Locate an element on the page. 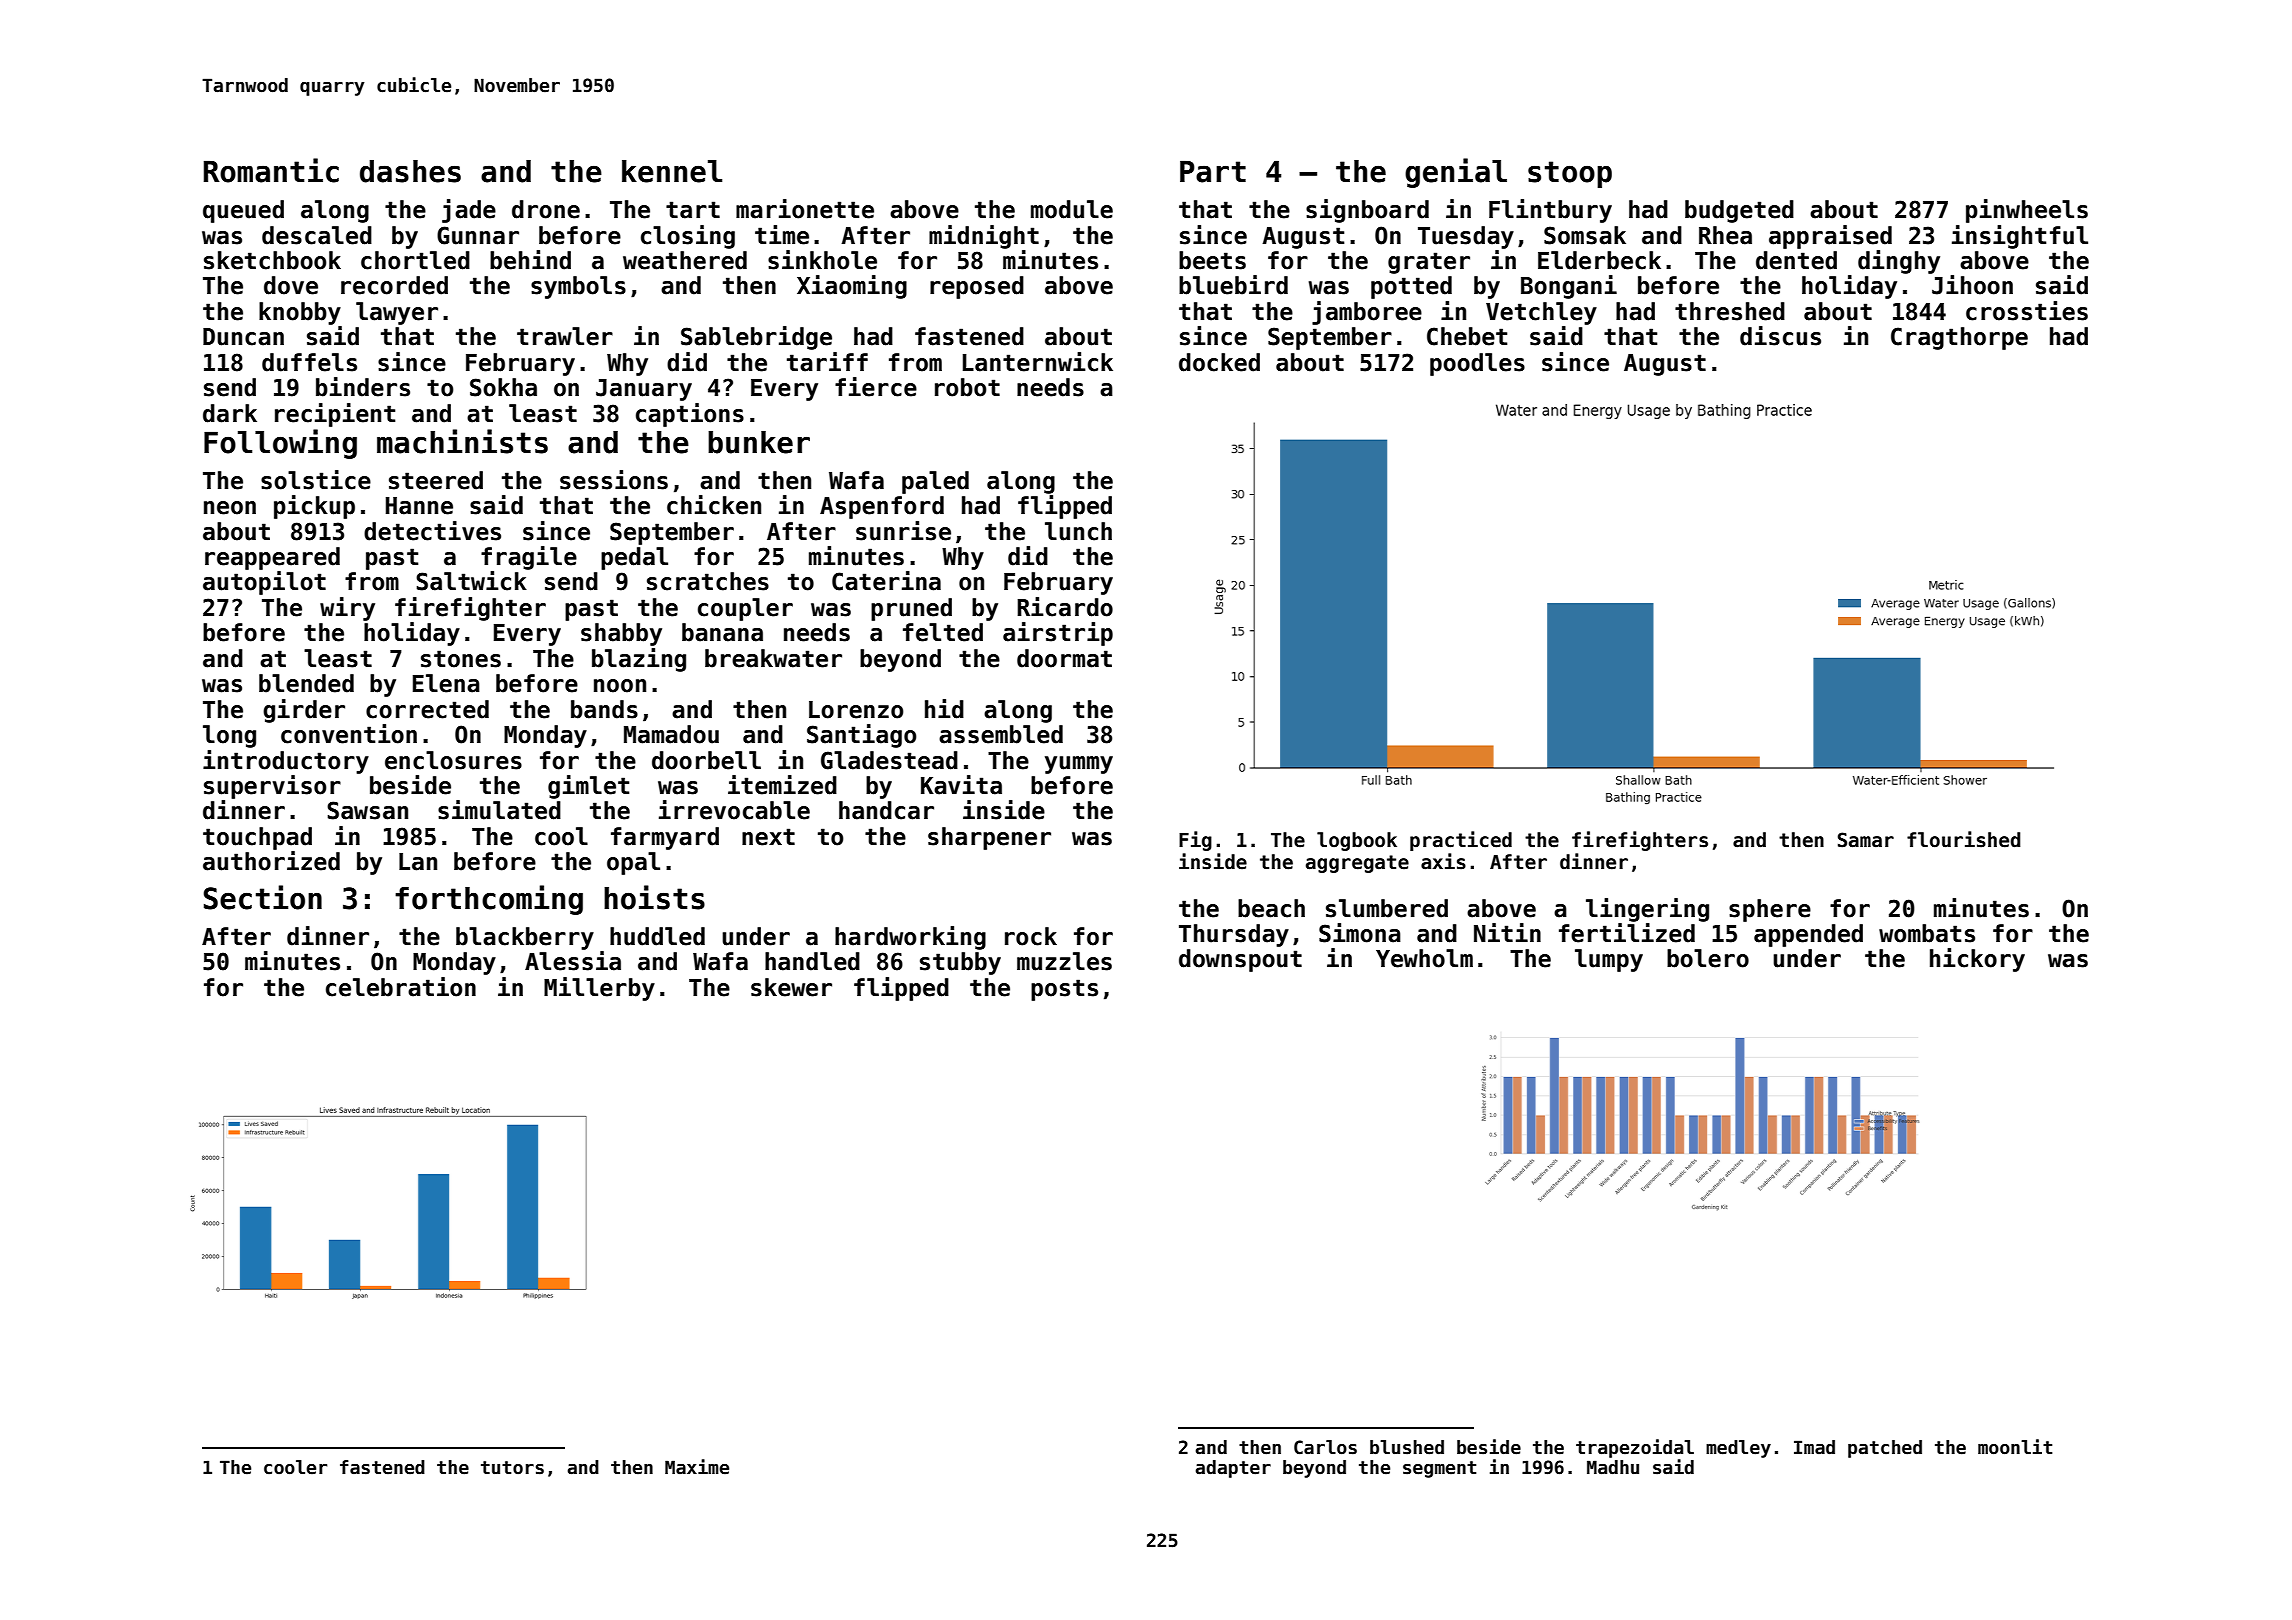 This page has height=1620, width=2292. Samar is located at coordinates (1866, 840).
